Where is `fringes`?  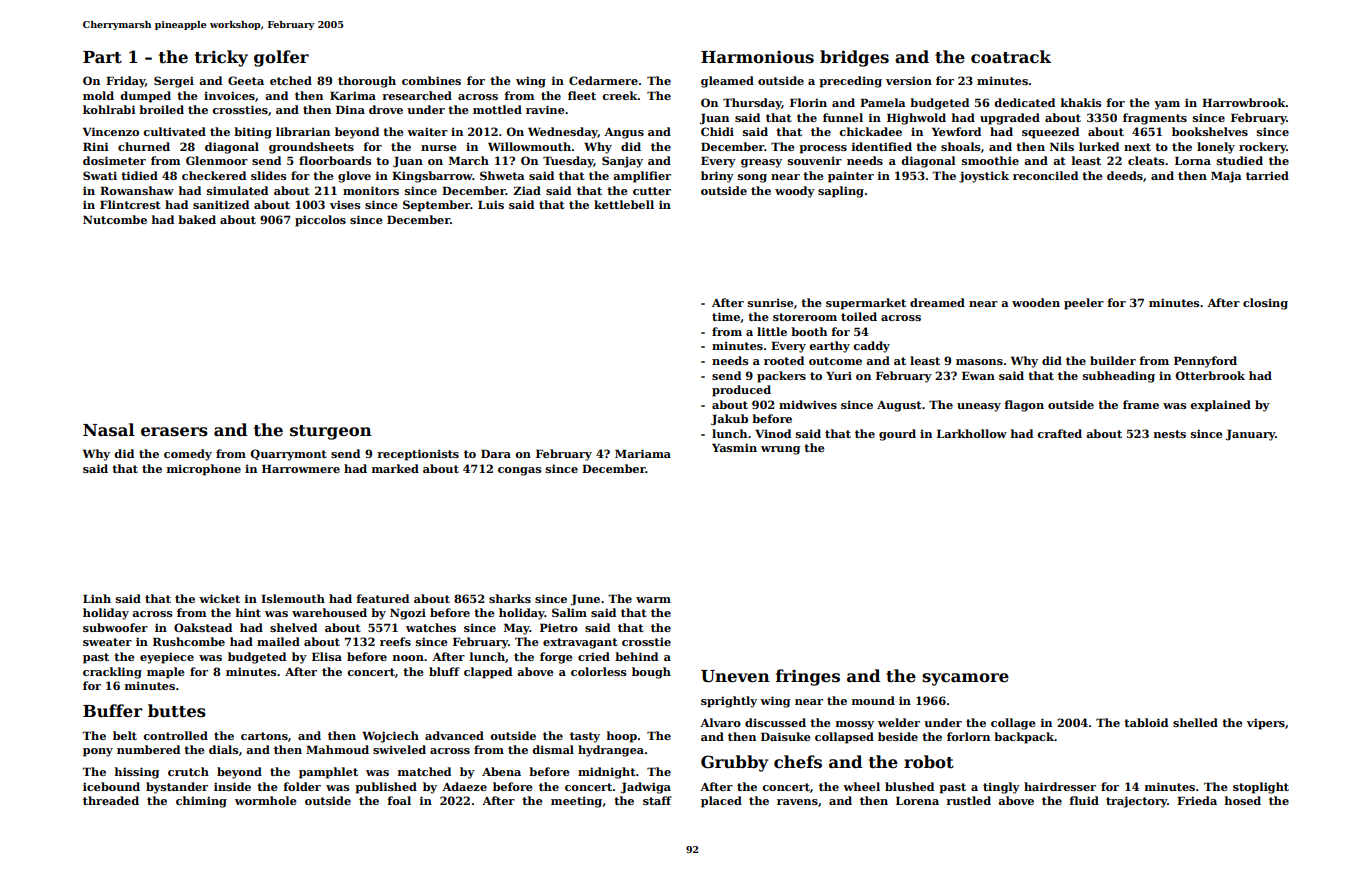 fringes is located at coordinates (808, 677).
